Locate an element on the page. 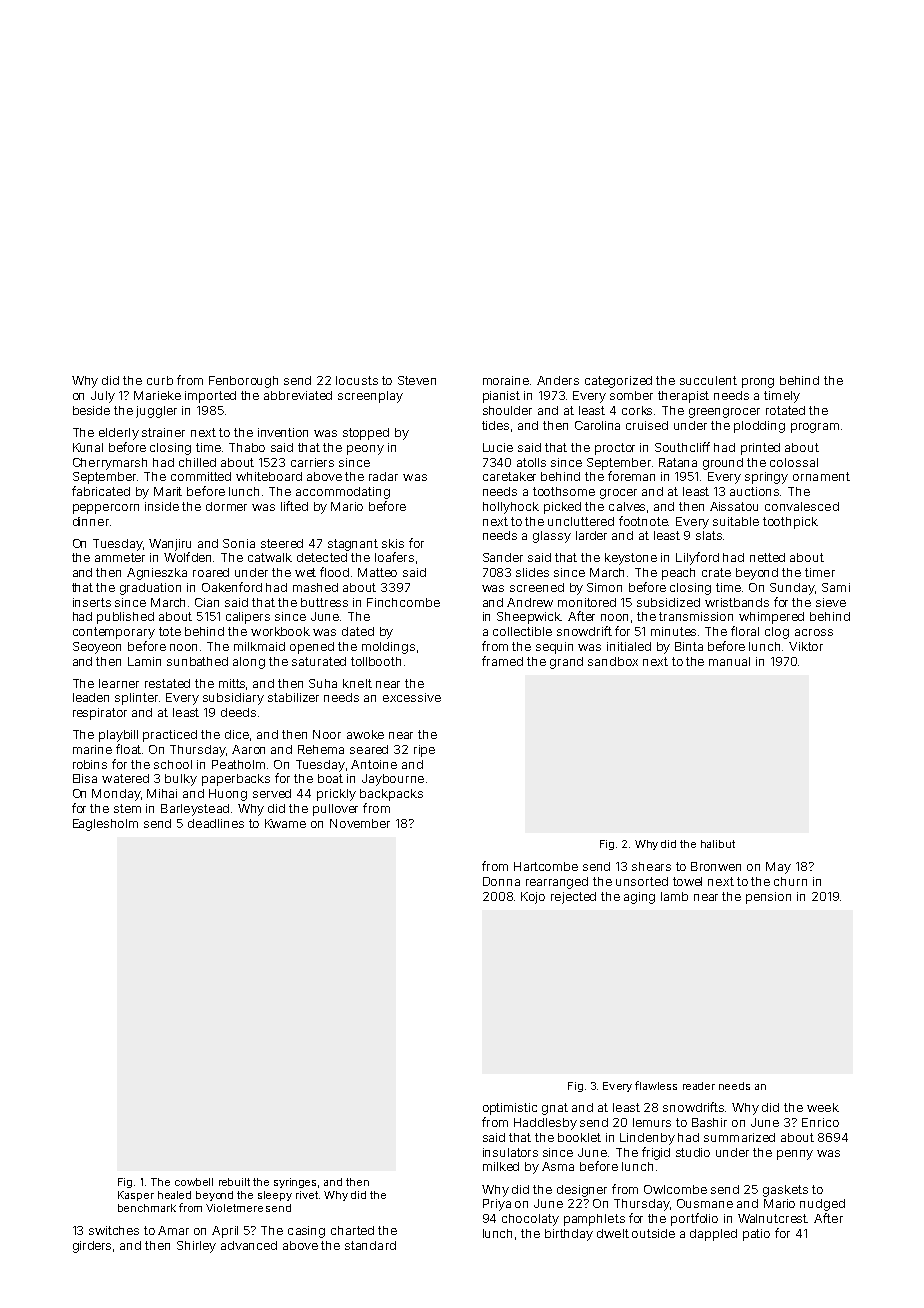 Image resolution: width=924 pixels, height=1308 pixels. Kasper is located at coordinates (136, 1196).
